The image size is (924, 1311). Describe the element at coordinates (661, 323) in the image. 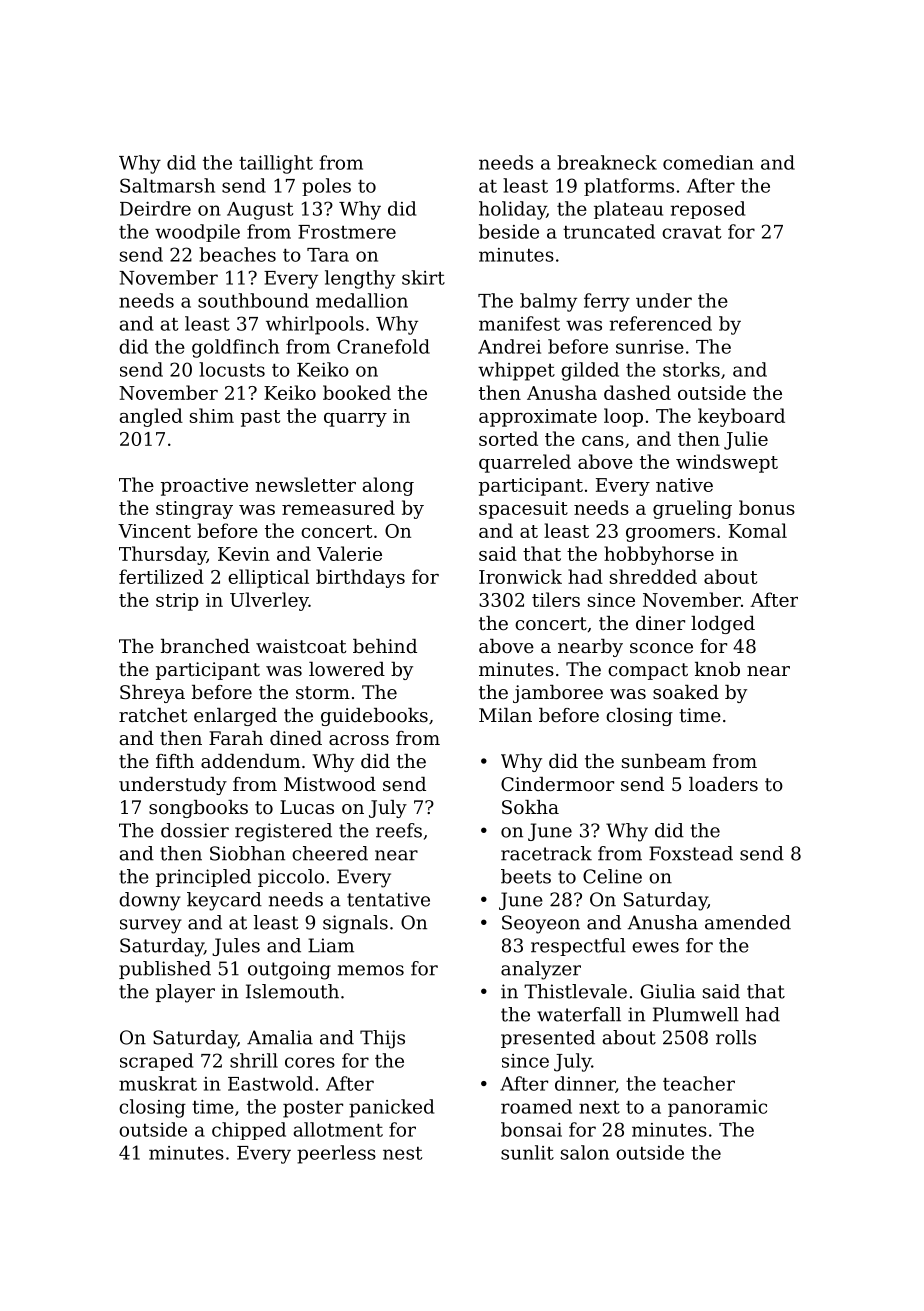

I see `referenced` at that location.
